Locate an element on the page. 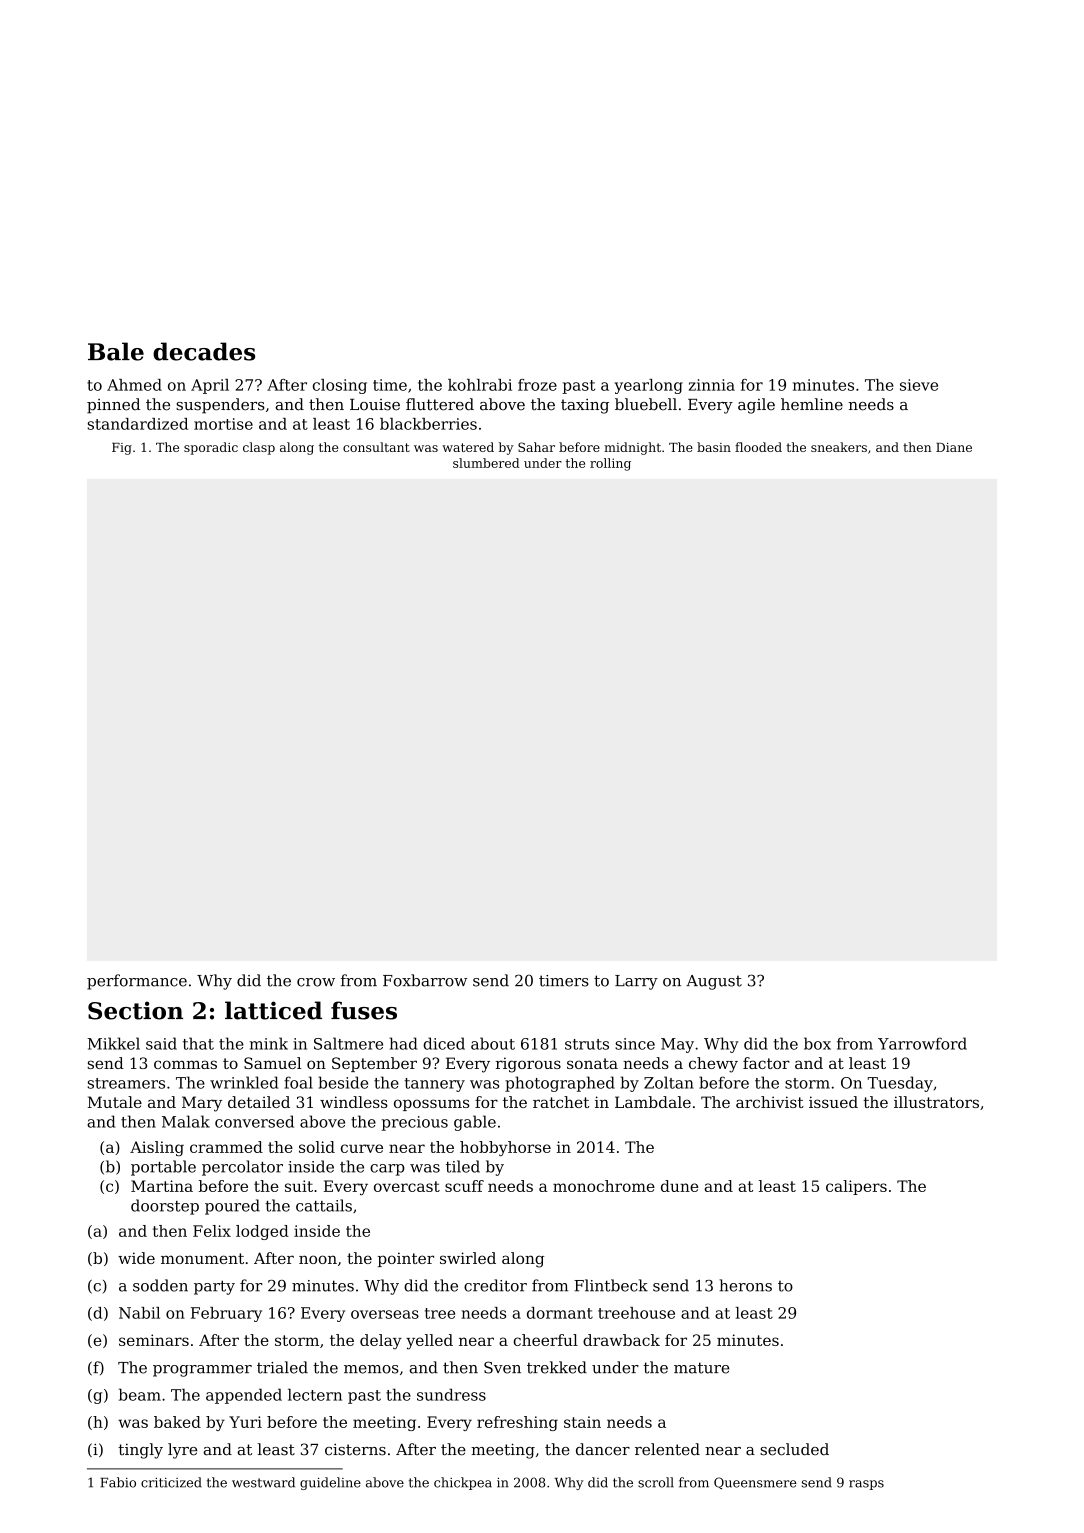  Larry is located at coordinates (636, 982).
